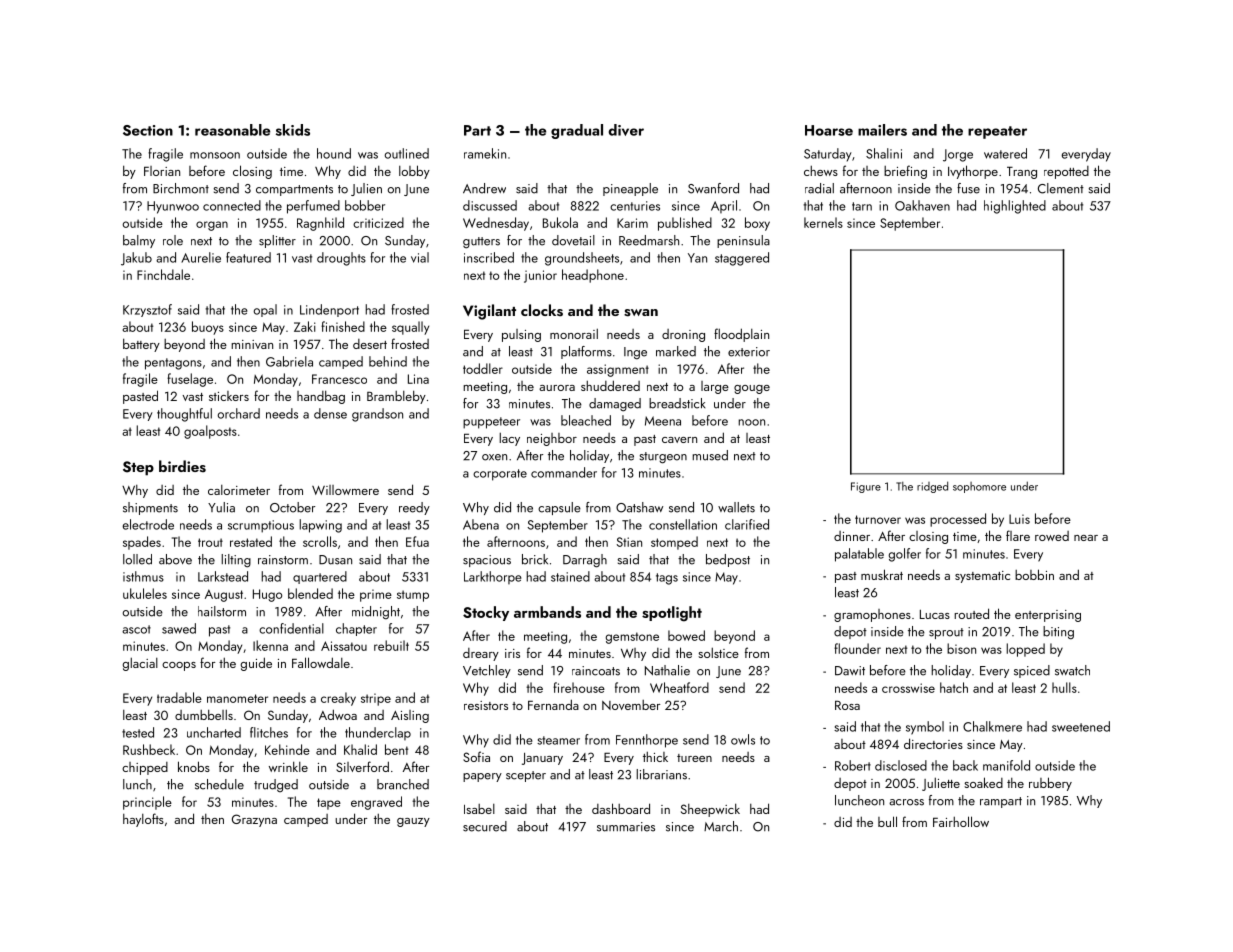  Describe the element at coordinates (338, 714) in the page. I see `Adwoa` at that location.
